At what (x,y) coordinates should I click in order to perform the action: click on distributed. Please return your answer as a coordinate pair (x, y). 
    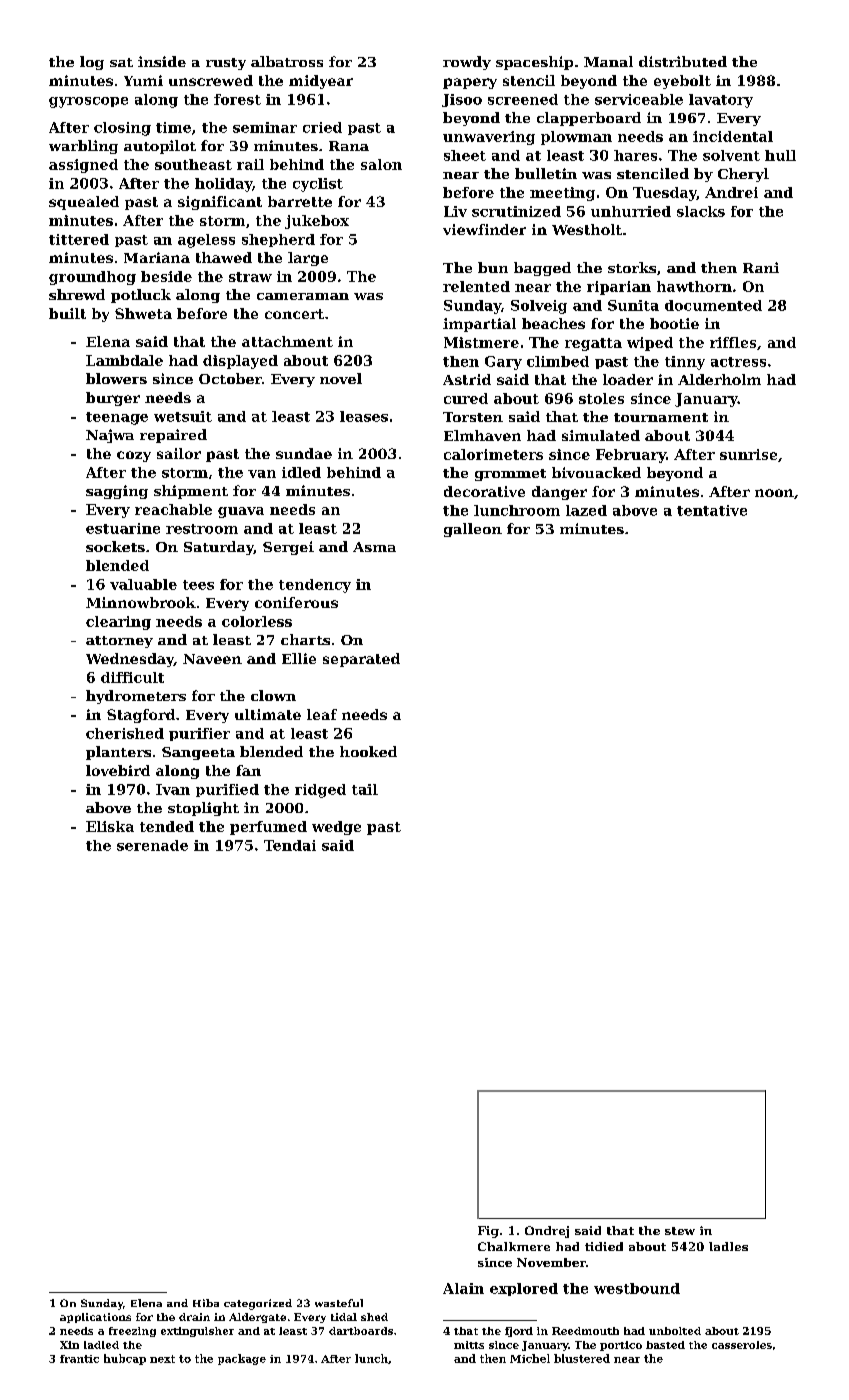
    Looking at the image, I should click on (683, 61).
